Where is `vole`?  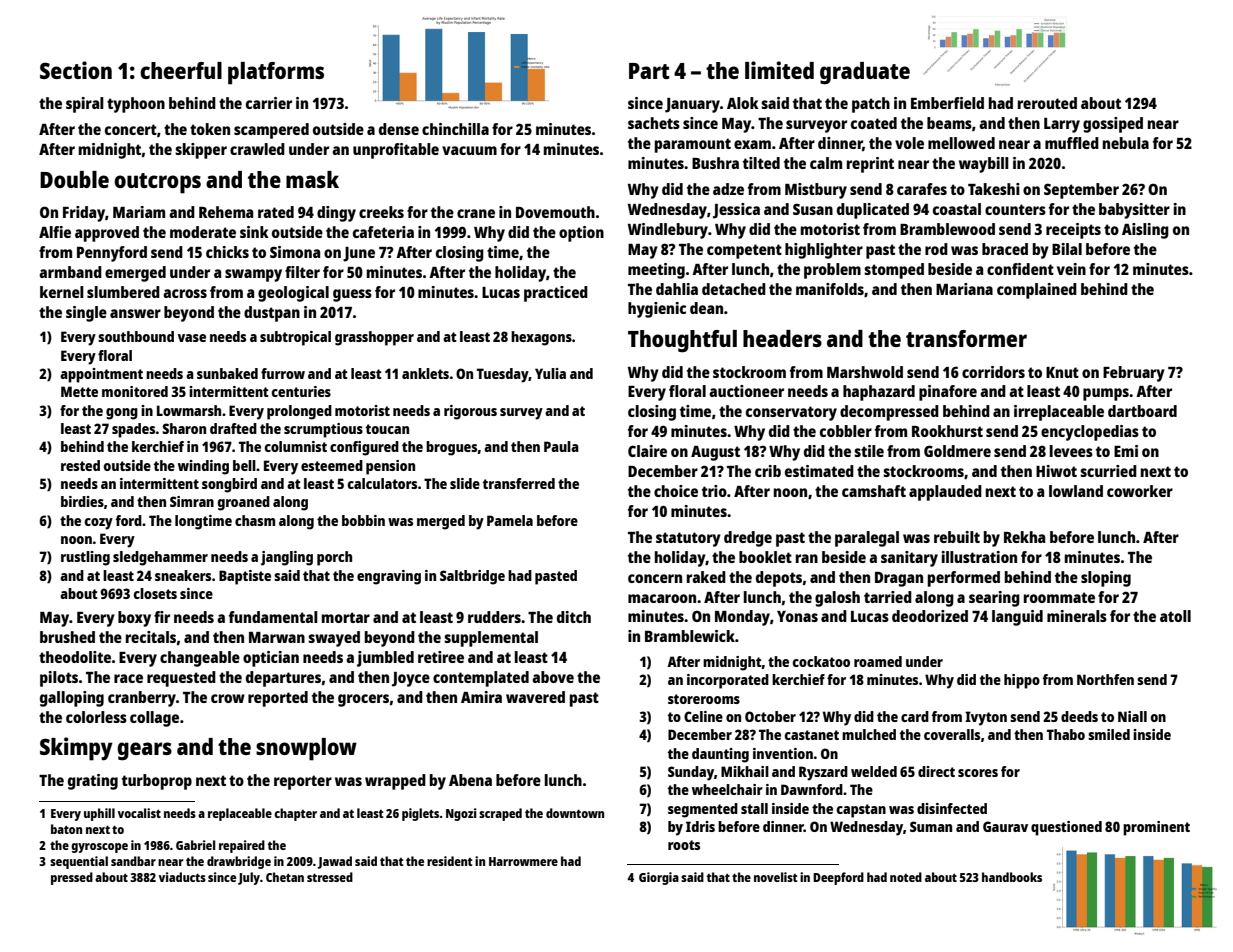 vole is located at coordinates (909, 143).
